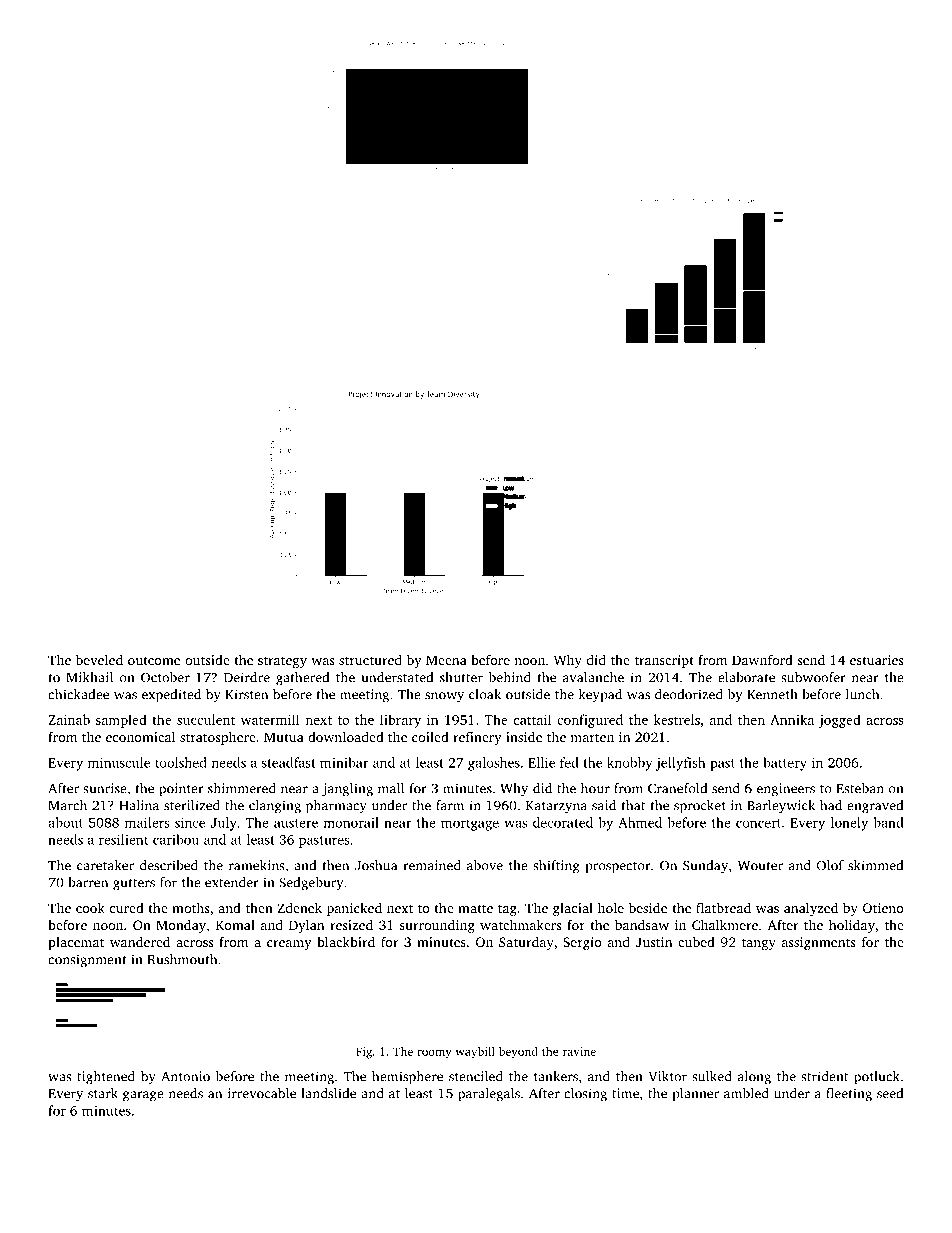  I want to click on had, so click(831, 805).
